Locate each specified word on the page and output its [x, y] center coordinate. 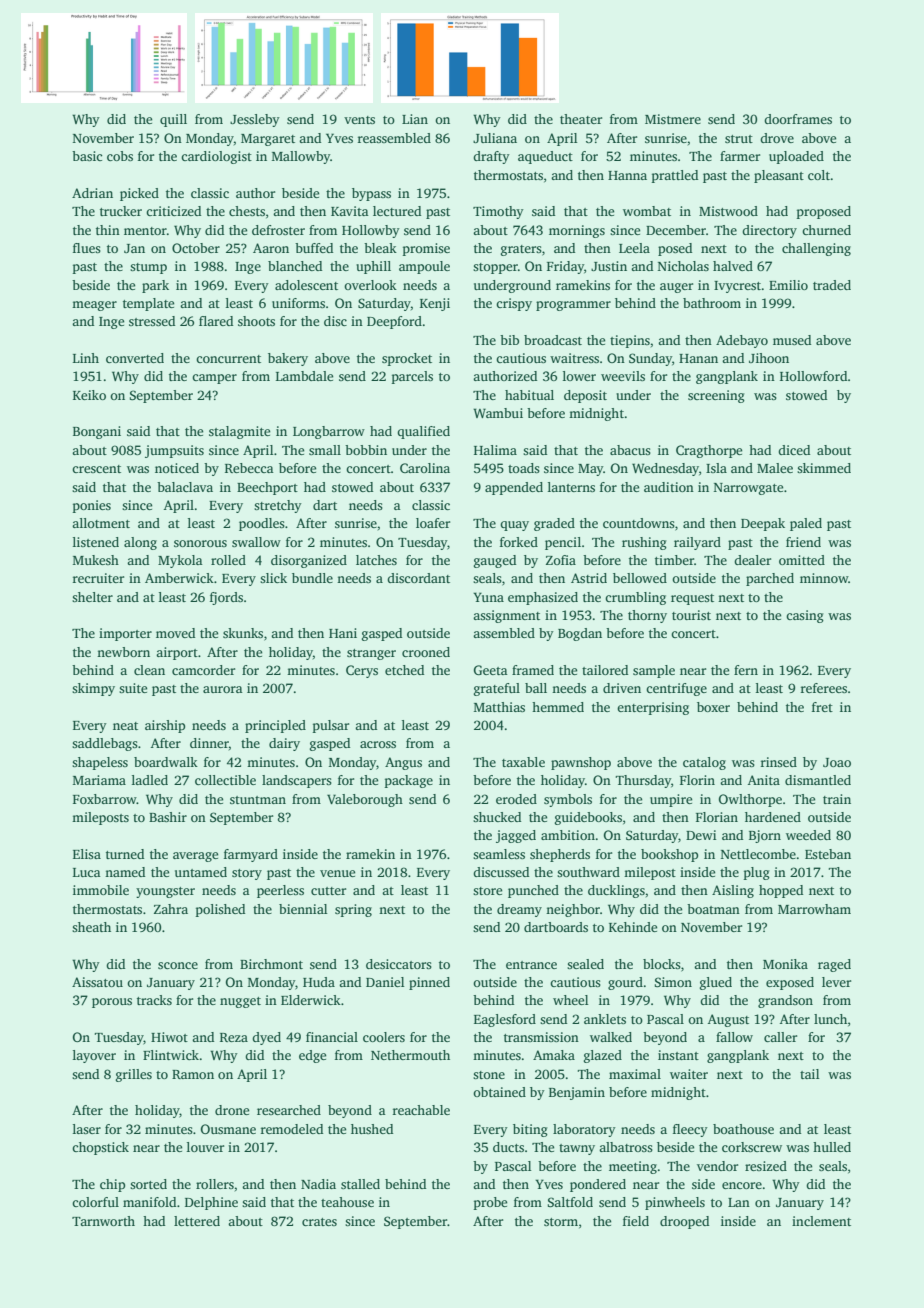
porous [112, 1003]
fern [746, 670]
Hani [343, 633]
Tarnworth [103, 1221]
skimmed [824, 468]
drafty [491, 157]
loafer [433, 523]
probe [490, 1203]
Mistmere [673, 119]
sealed [585, 964]
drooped [684, 1222]
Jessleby [255, 120]
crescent [96, 469]
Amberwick [179, 578]
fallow [734, 1037]
